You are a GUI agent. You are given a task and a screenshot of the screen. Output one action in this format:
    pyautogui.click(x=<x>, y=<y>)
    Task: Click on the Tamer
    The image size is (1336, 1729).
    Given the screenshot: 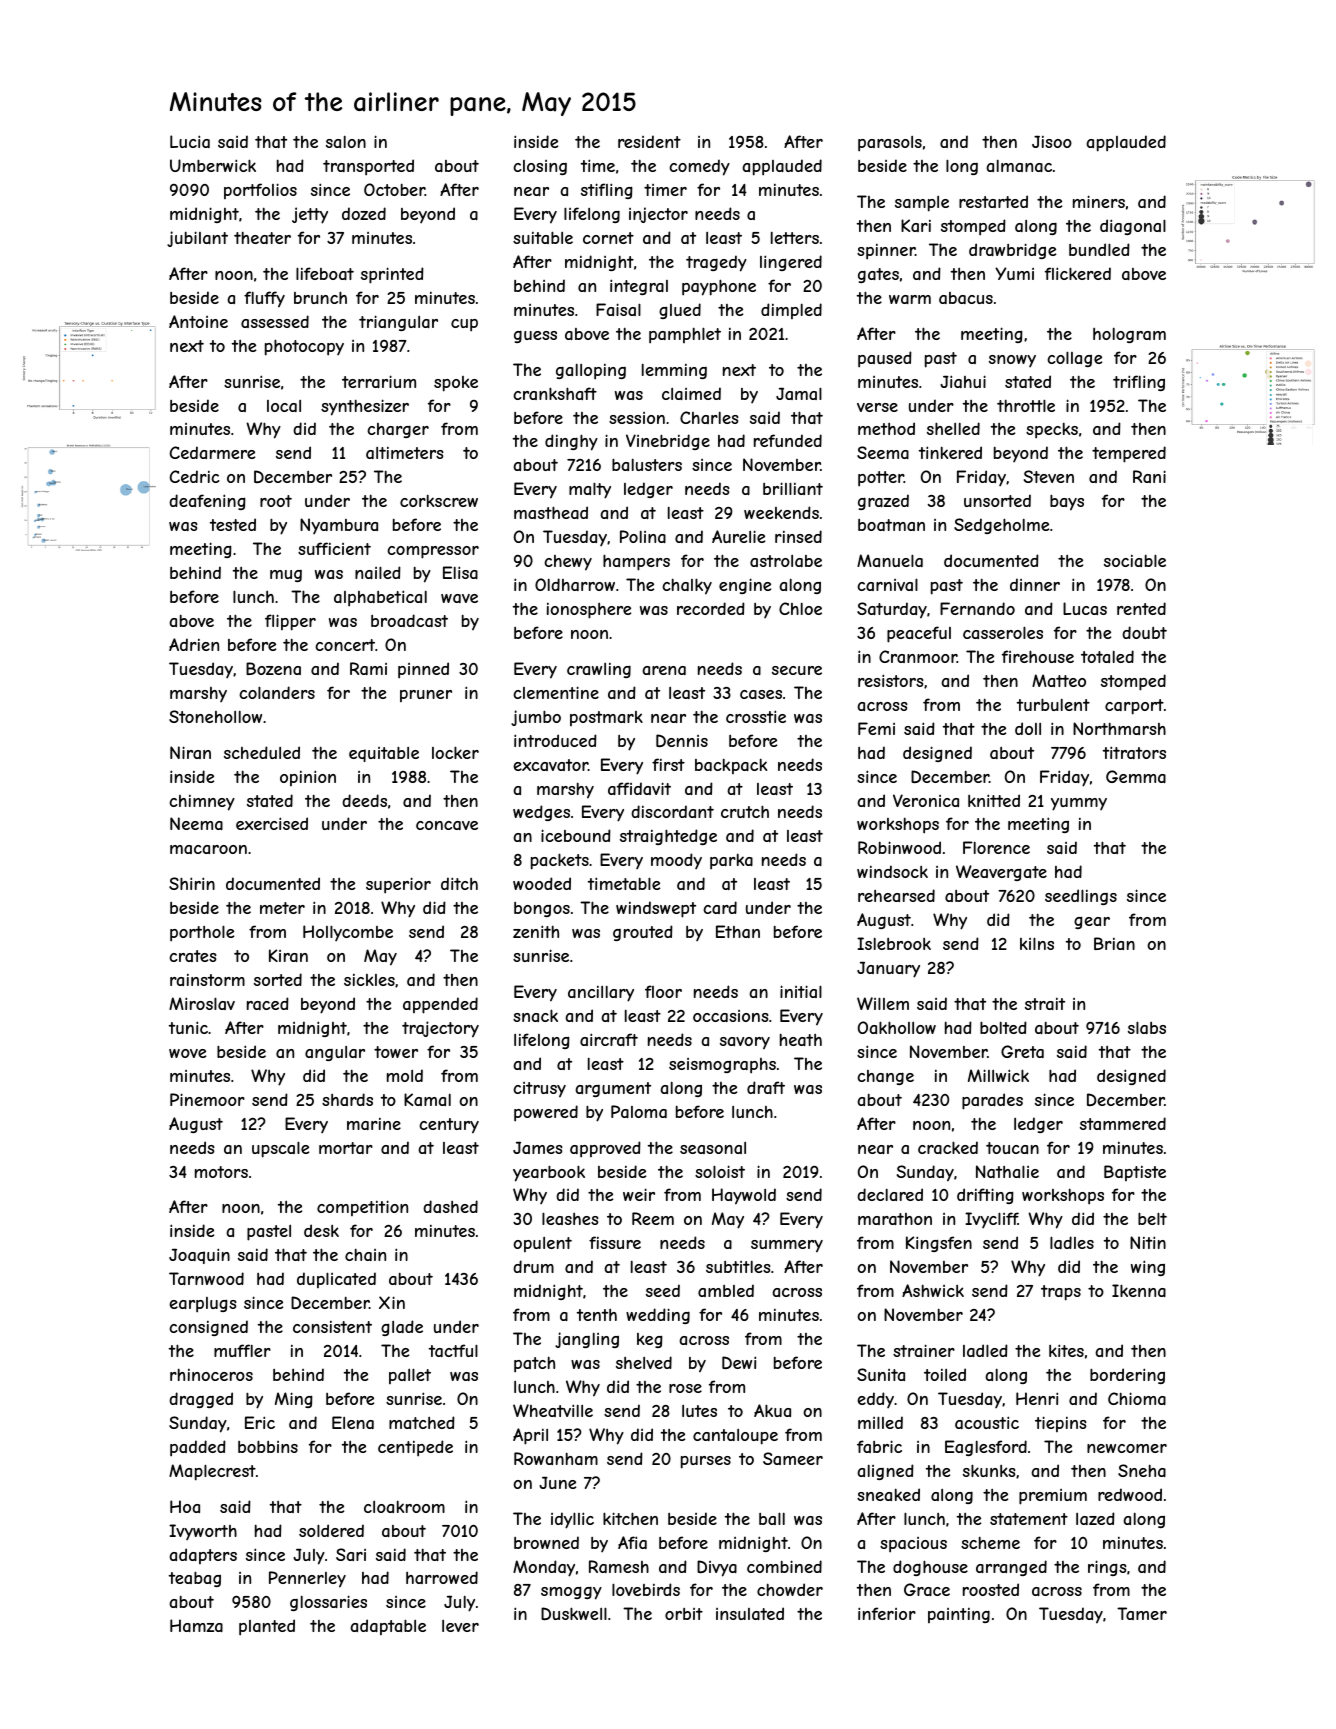 What is the action you would take?
    pyautogui.click(x=1142, y=1613)
